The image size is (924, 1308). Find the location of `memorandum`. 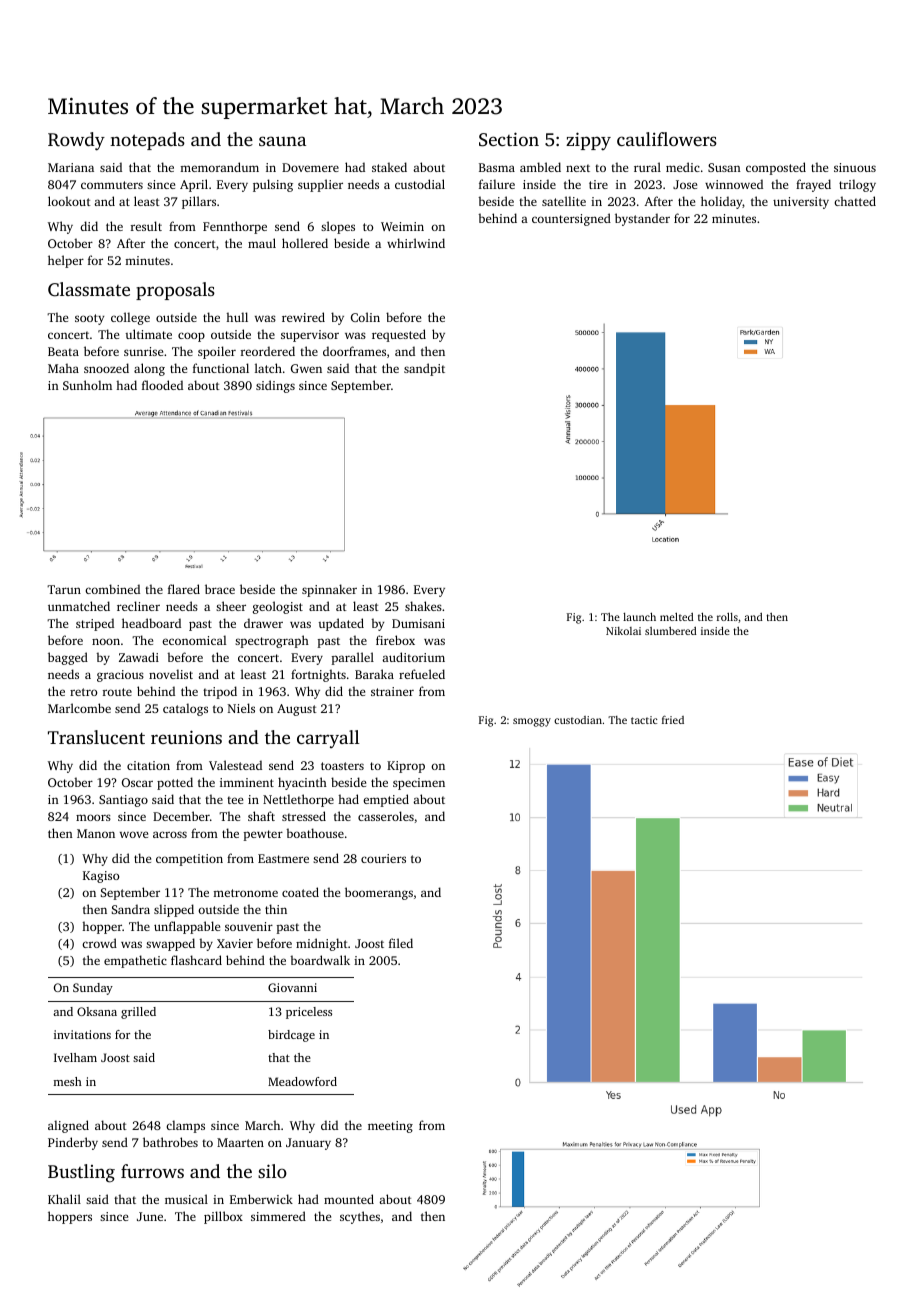

memorandum is located at coordinates (219, 167).
